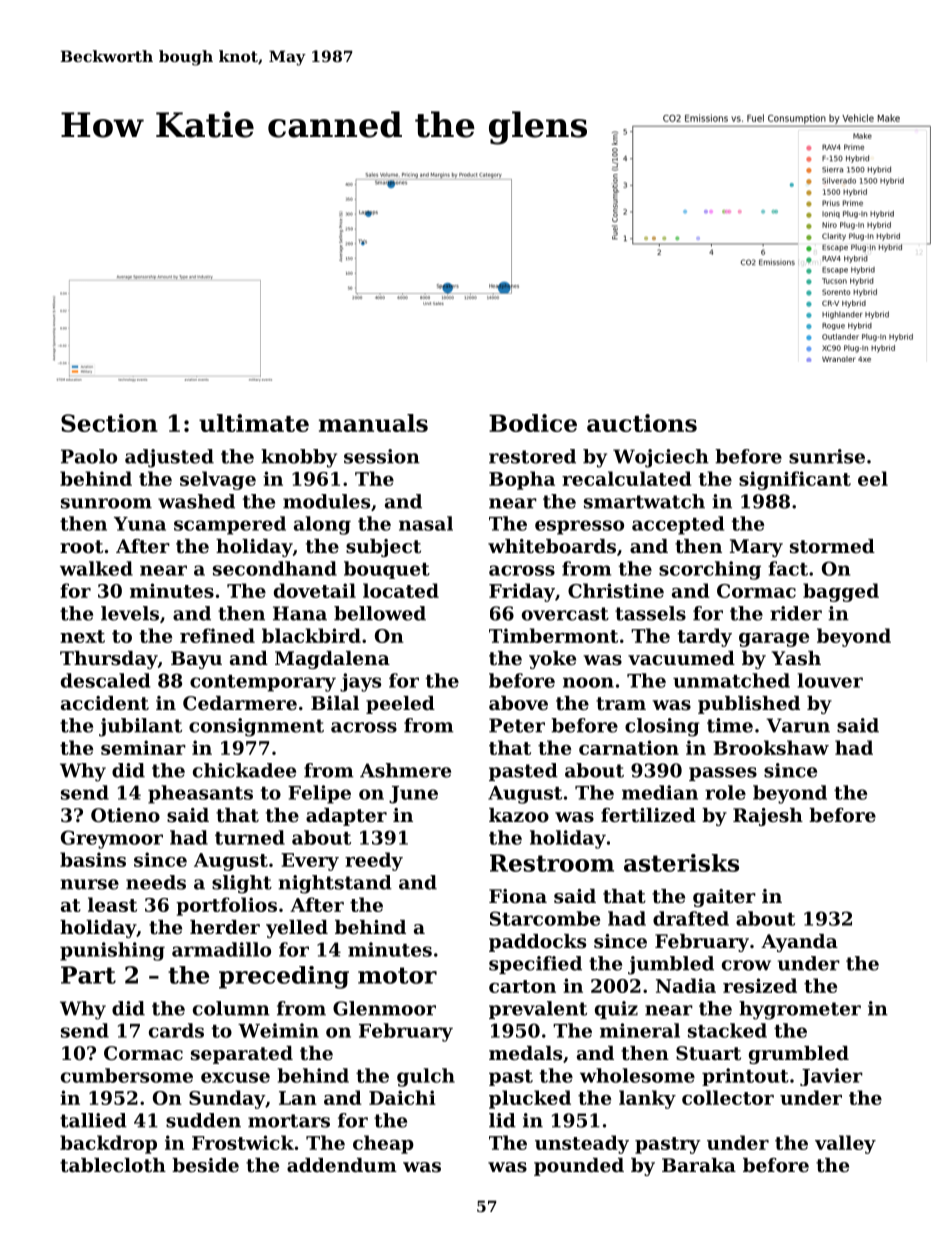 Image resolution: width=952 pixels, height=1233 pixels. What do you see at coordinates (405, 770) in the screenshot?
I see `Ashmere` at bounding box center [405, 770].
